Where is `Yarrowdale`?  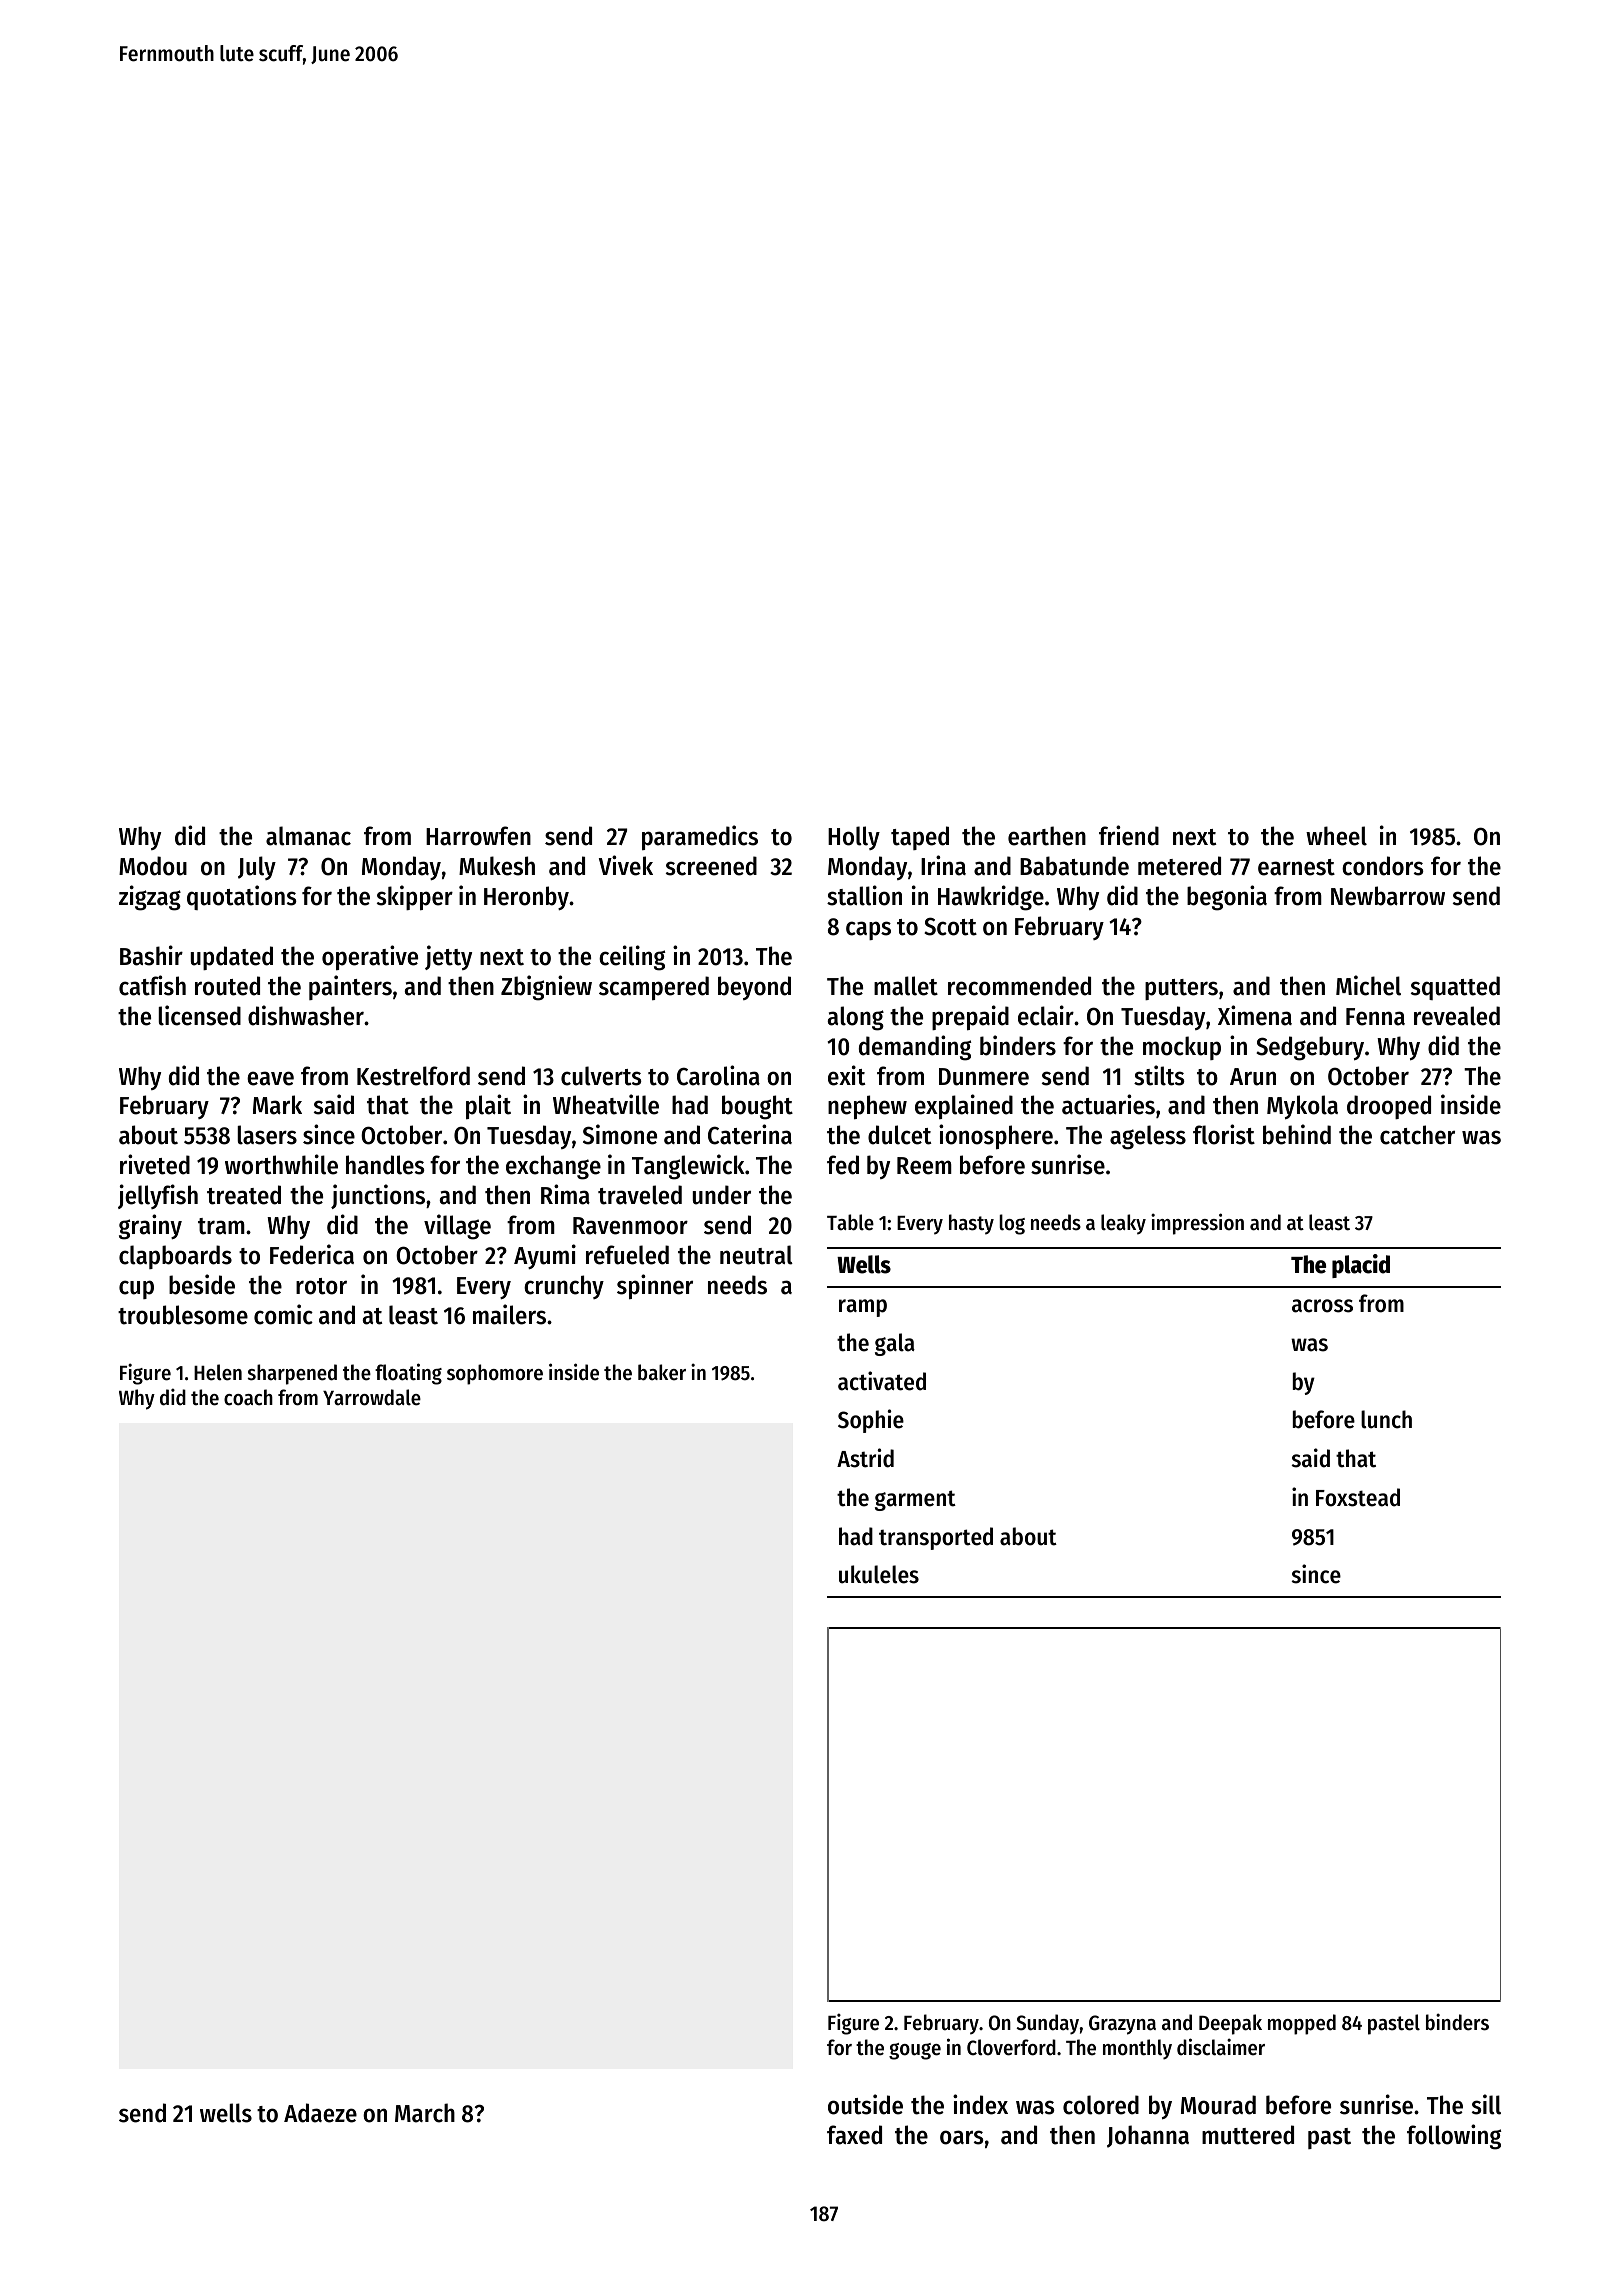 Yarrowdale is located at coordinates (372, 1397).
